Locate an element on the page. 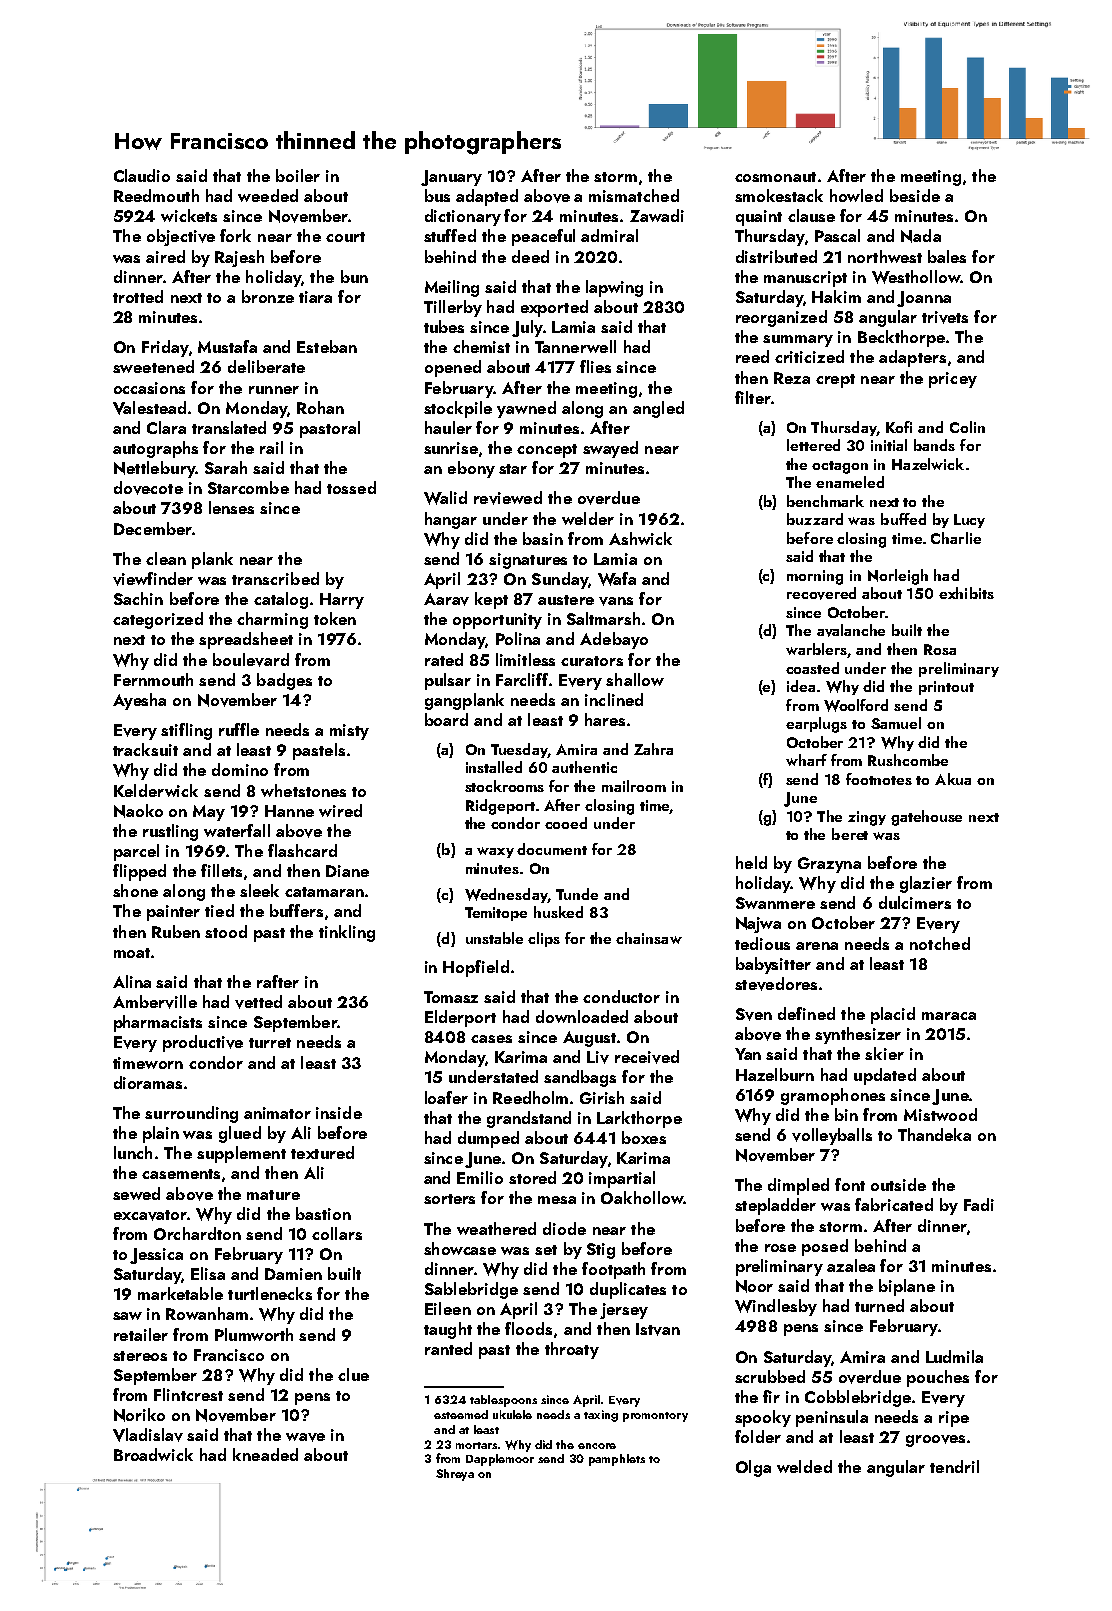 The image size is (1112, 1611). wickets is located at coordinates (189, 215).
